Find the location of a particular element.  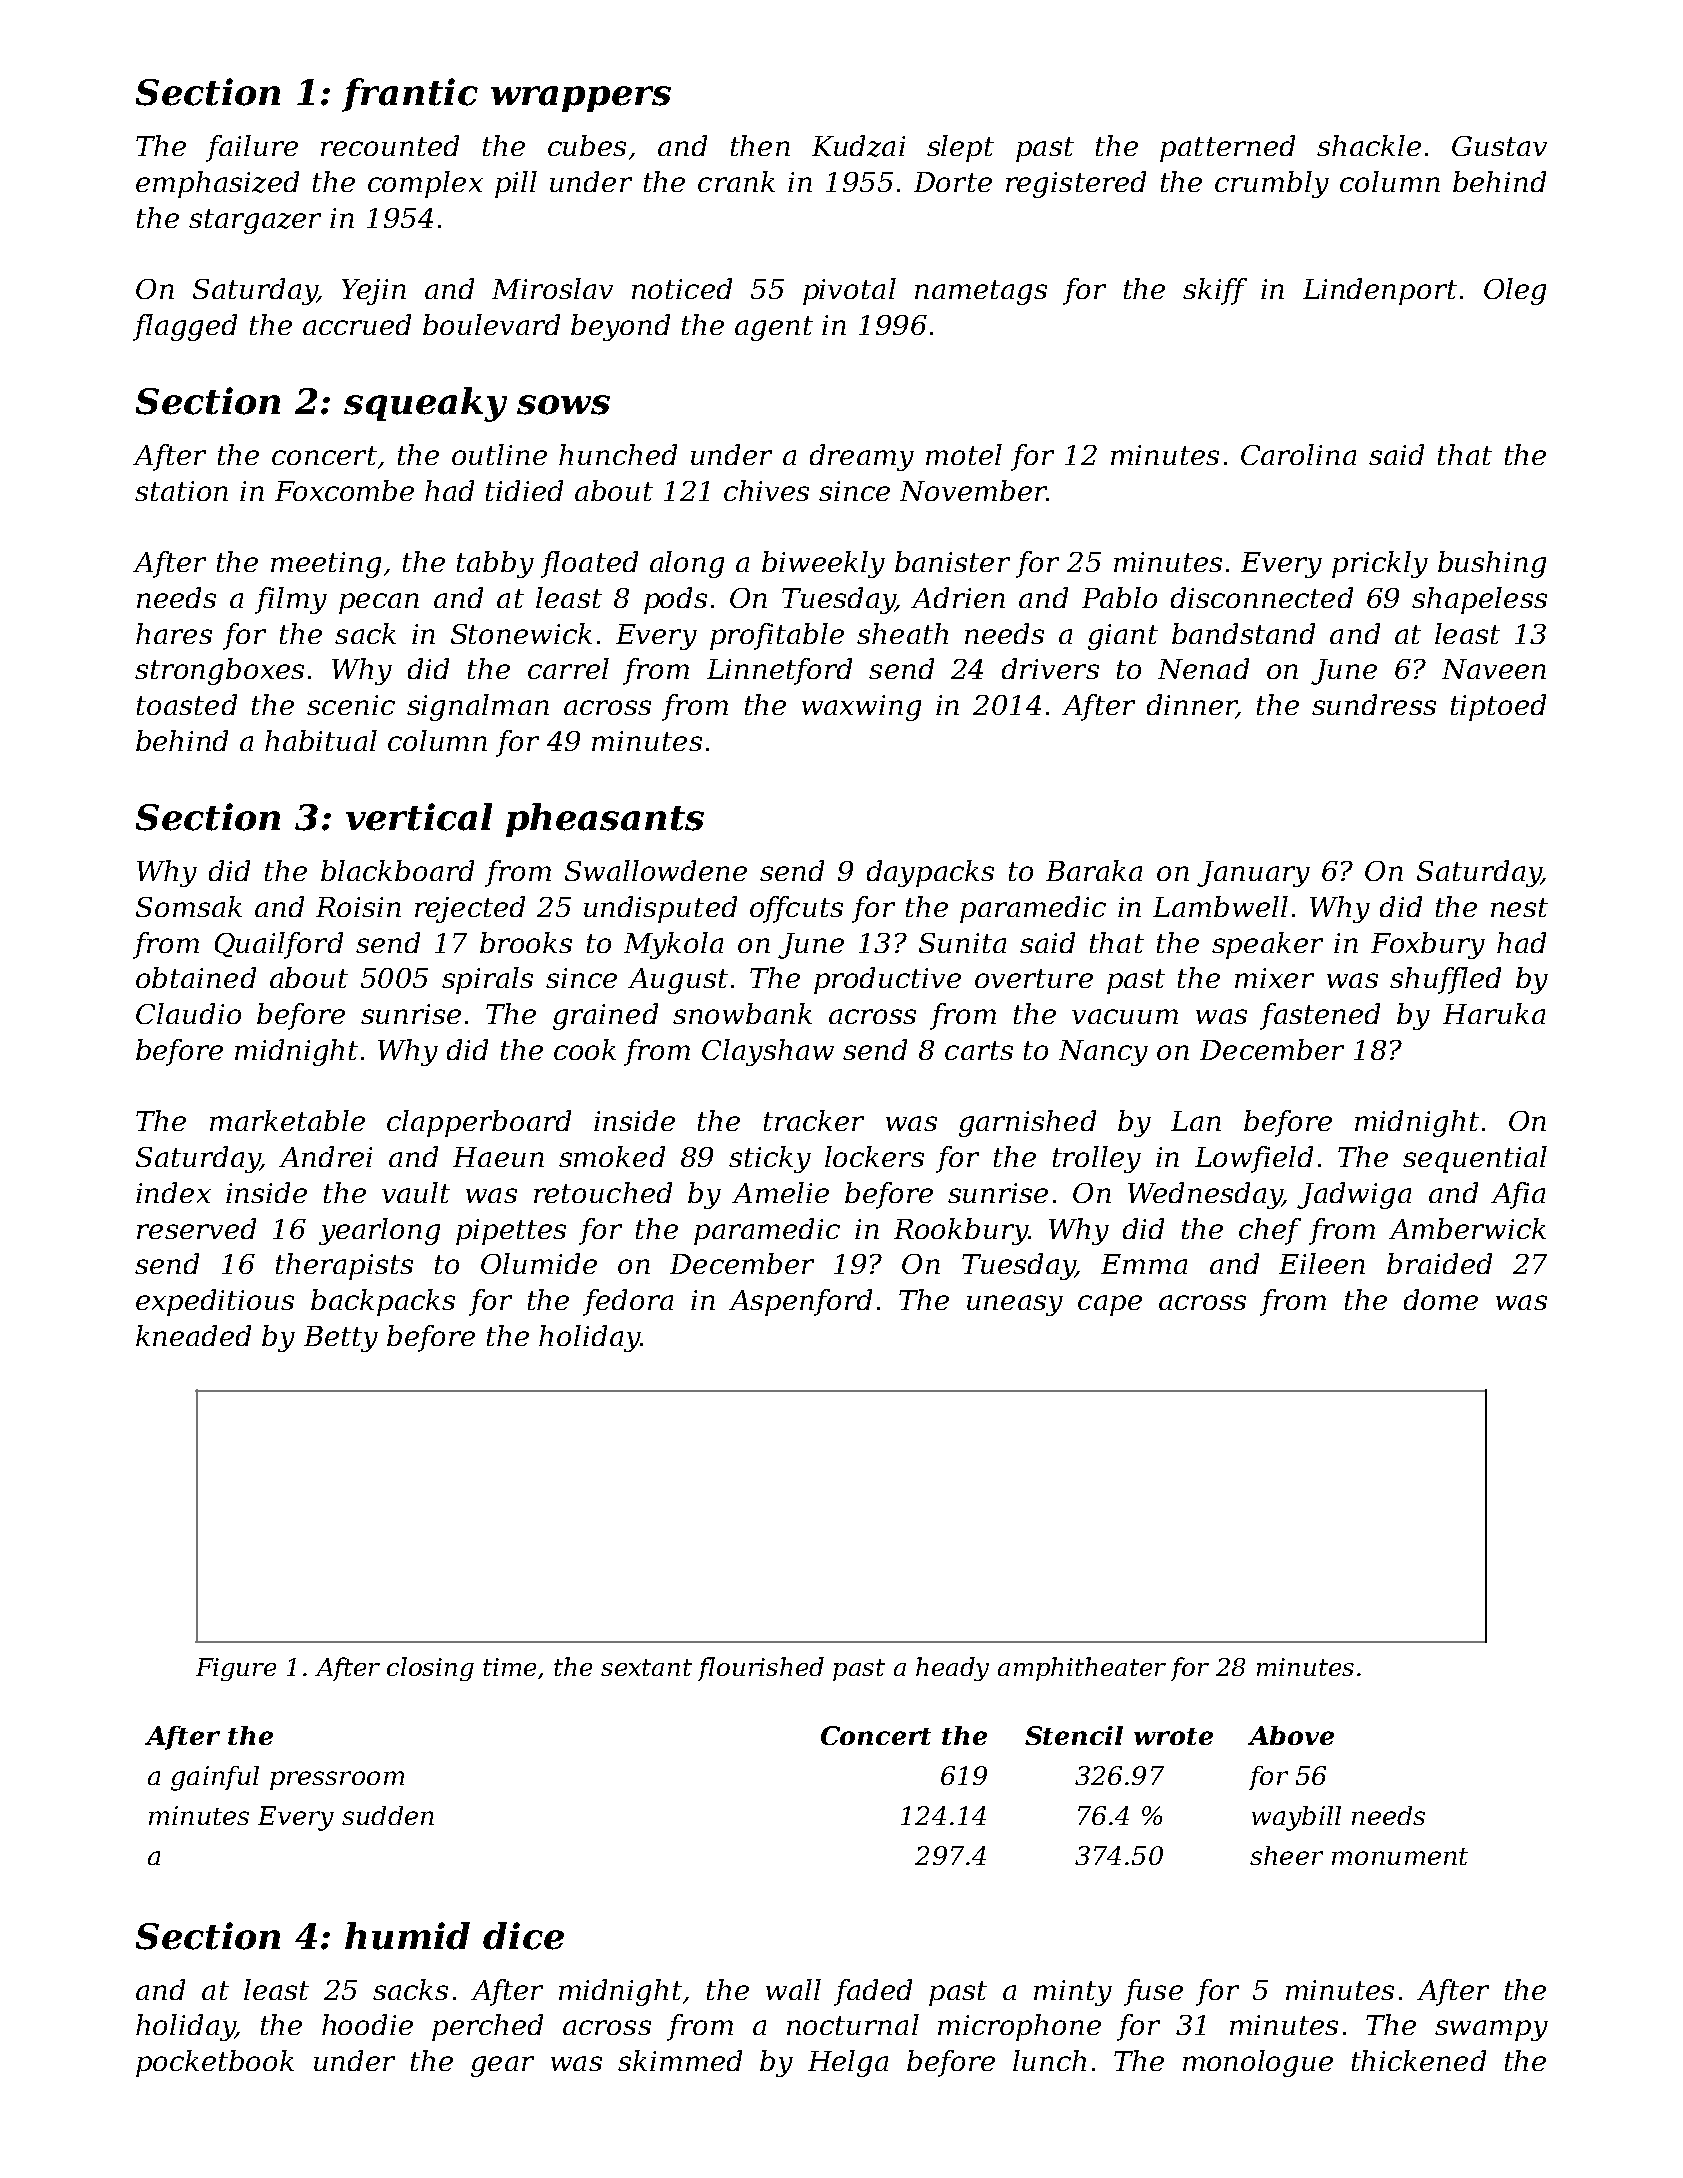

obtained is located at coordinates (196, 977).
